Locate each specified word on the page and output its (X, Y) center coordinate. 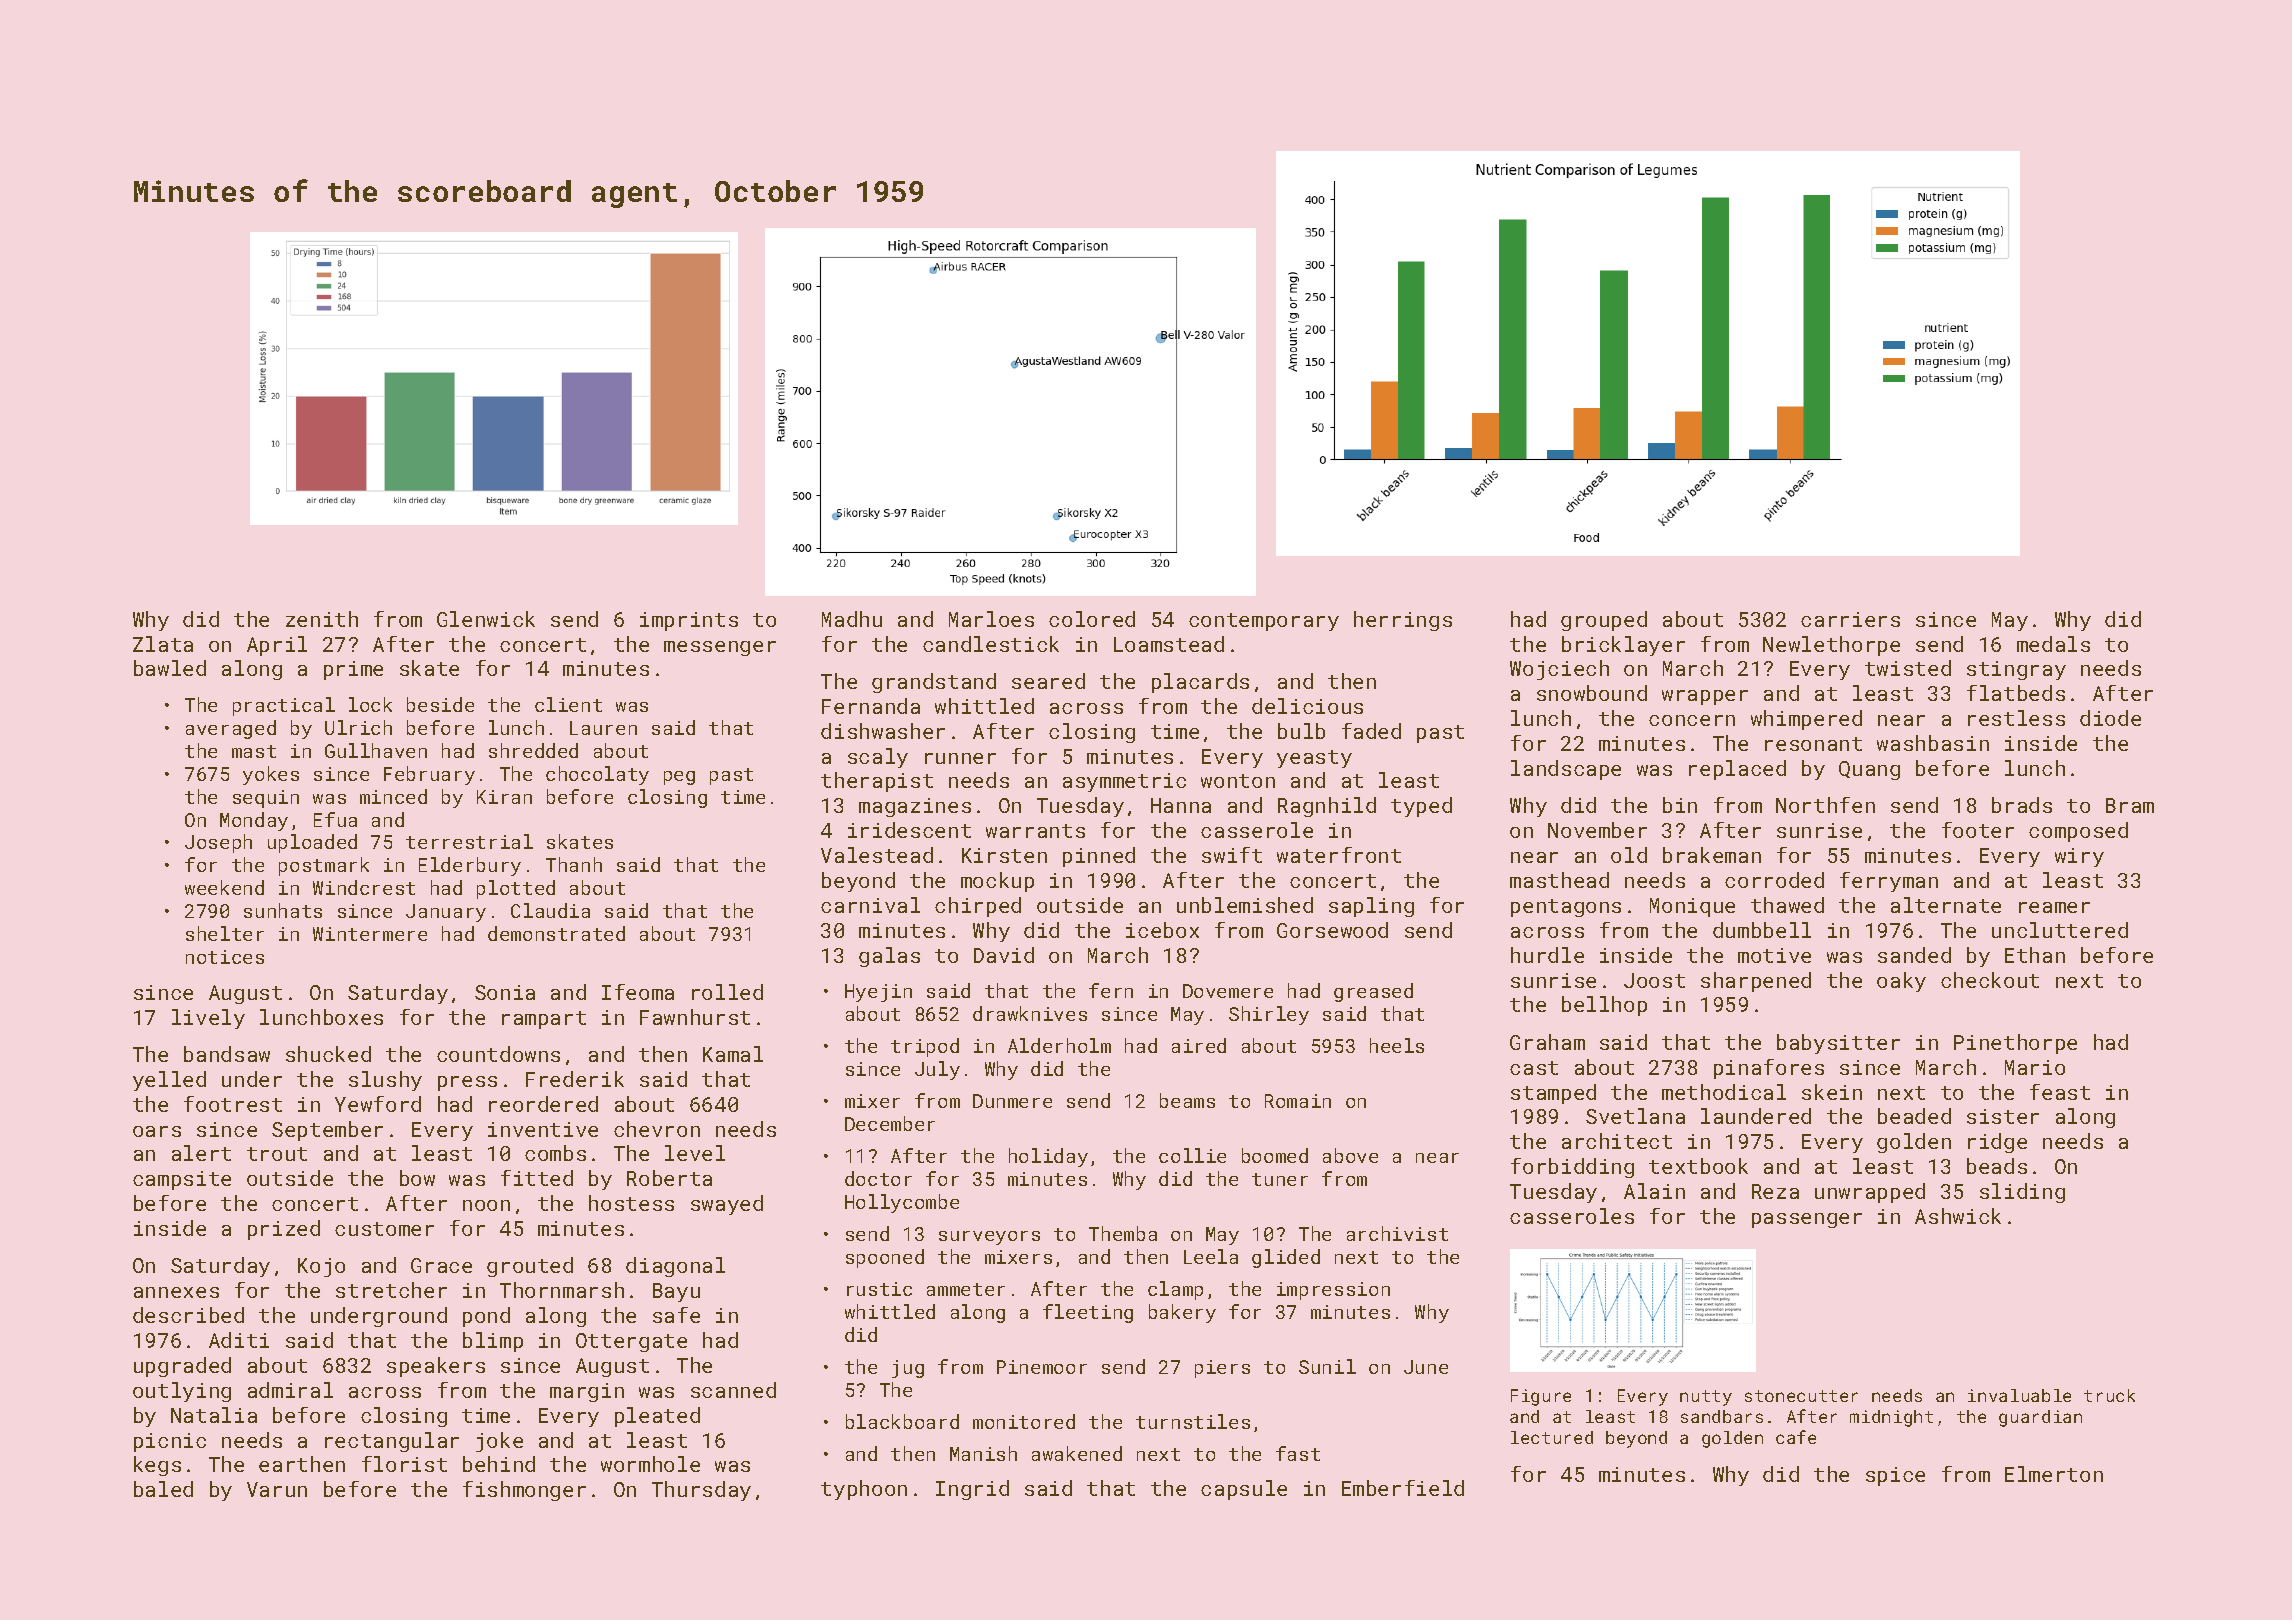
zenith (322, 619)
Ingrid (972, 1490)
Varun (277, 1489)
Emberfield (1403, 1488)
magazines (915, 807)
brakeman (1712, 855)
